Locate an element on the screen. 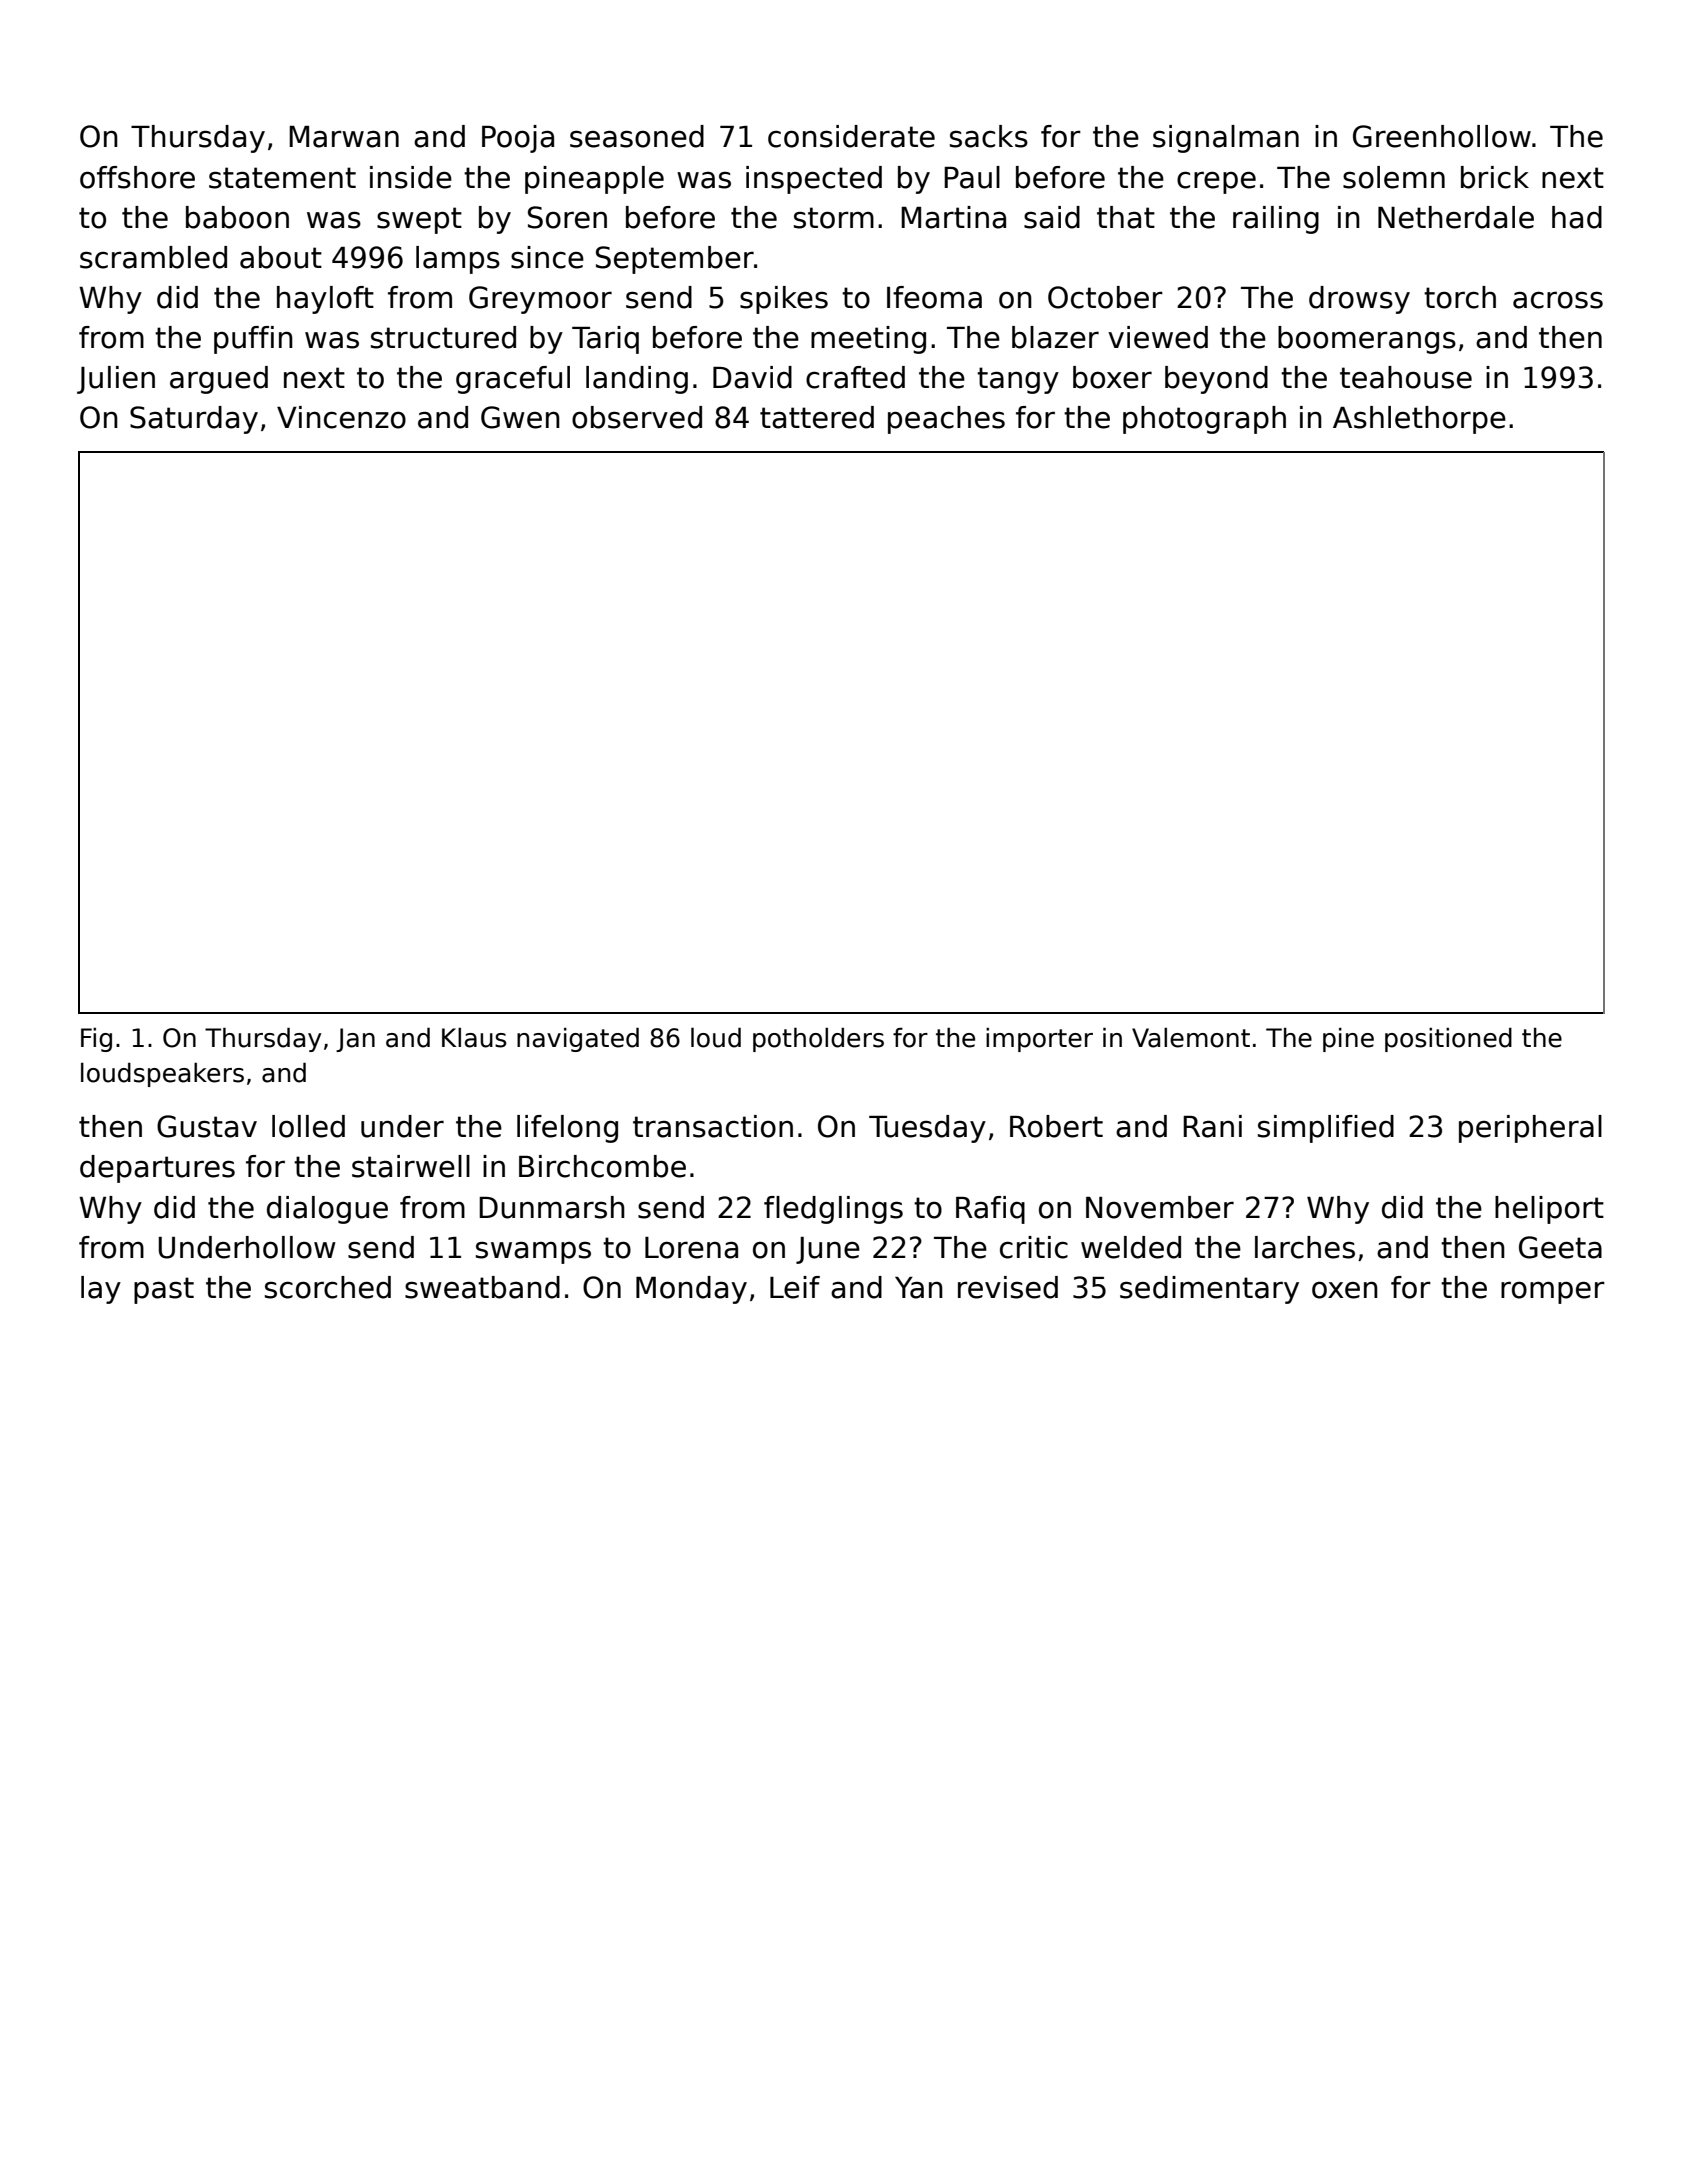  peaches is located at coordinates (946, 420).
